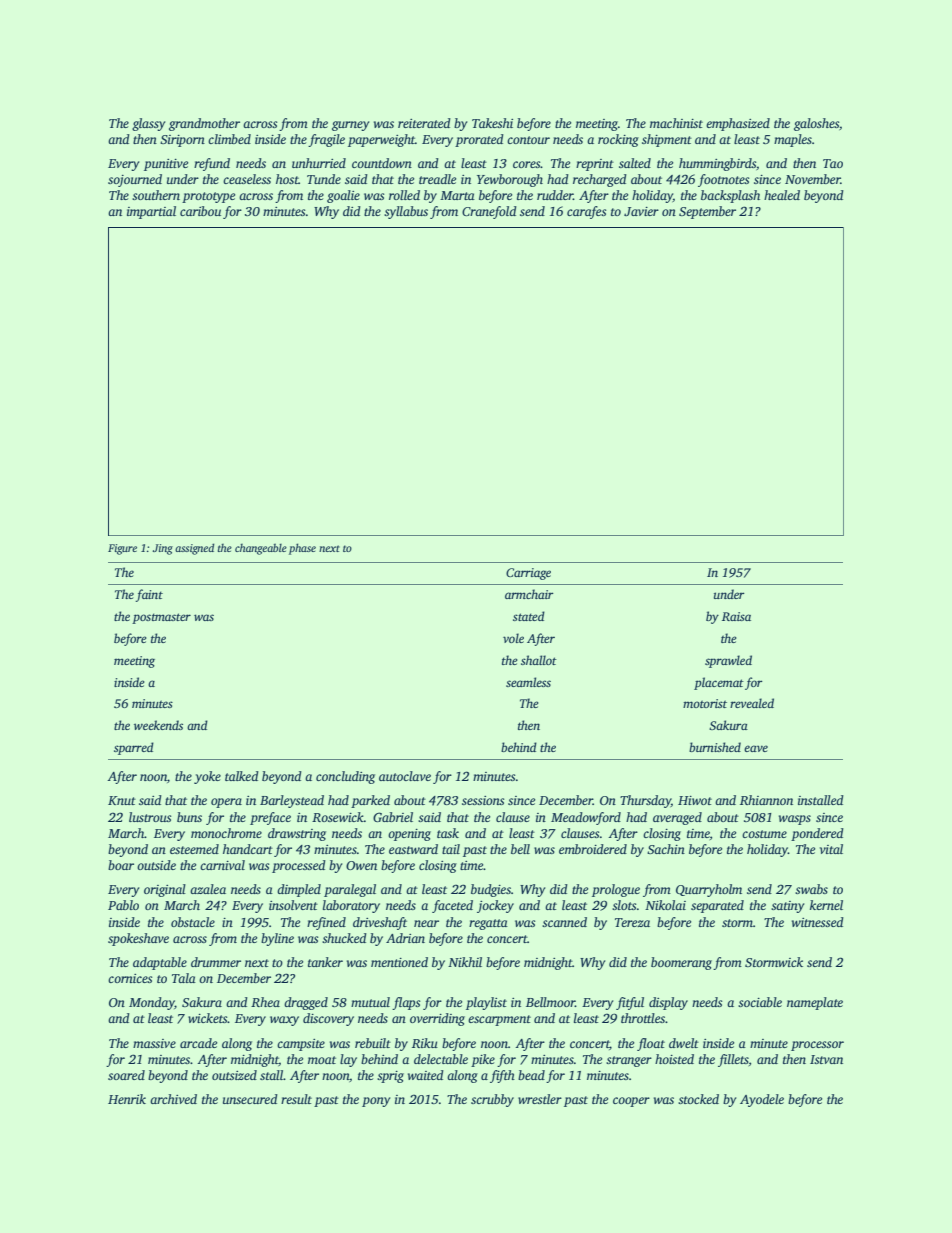 This image has width=952, height=1233. I want to click on weekends, so click(158, 725).
